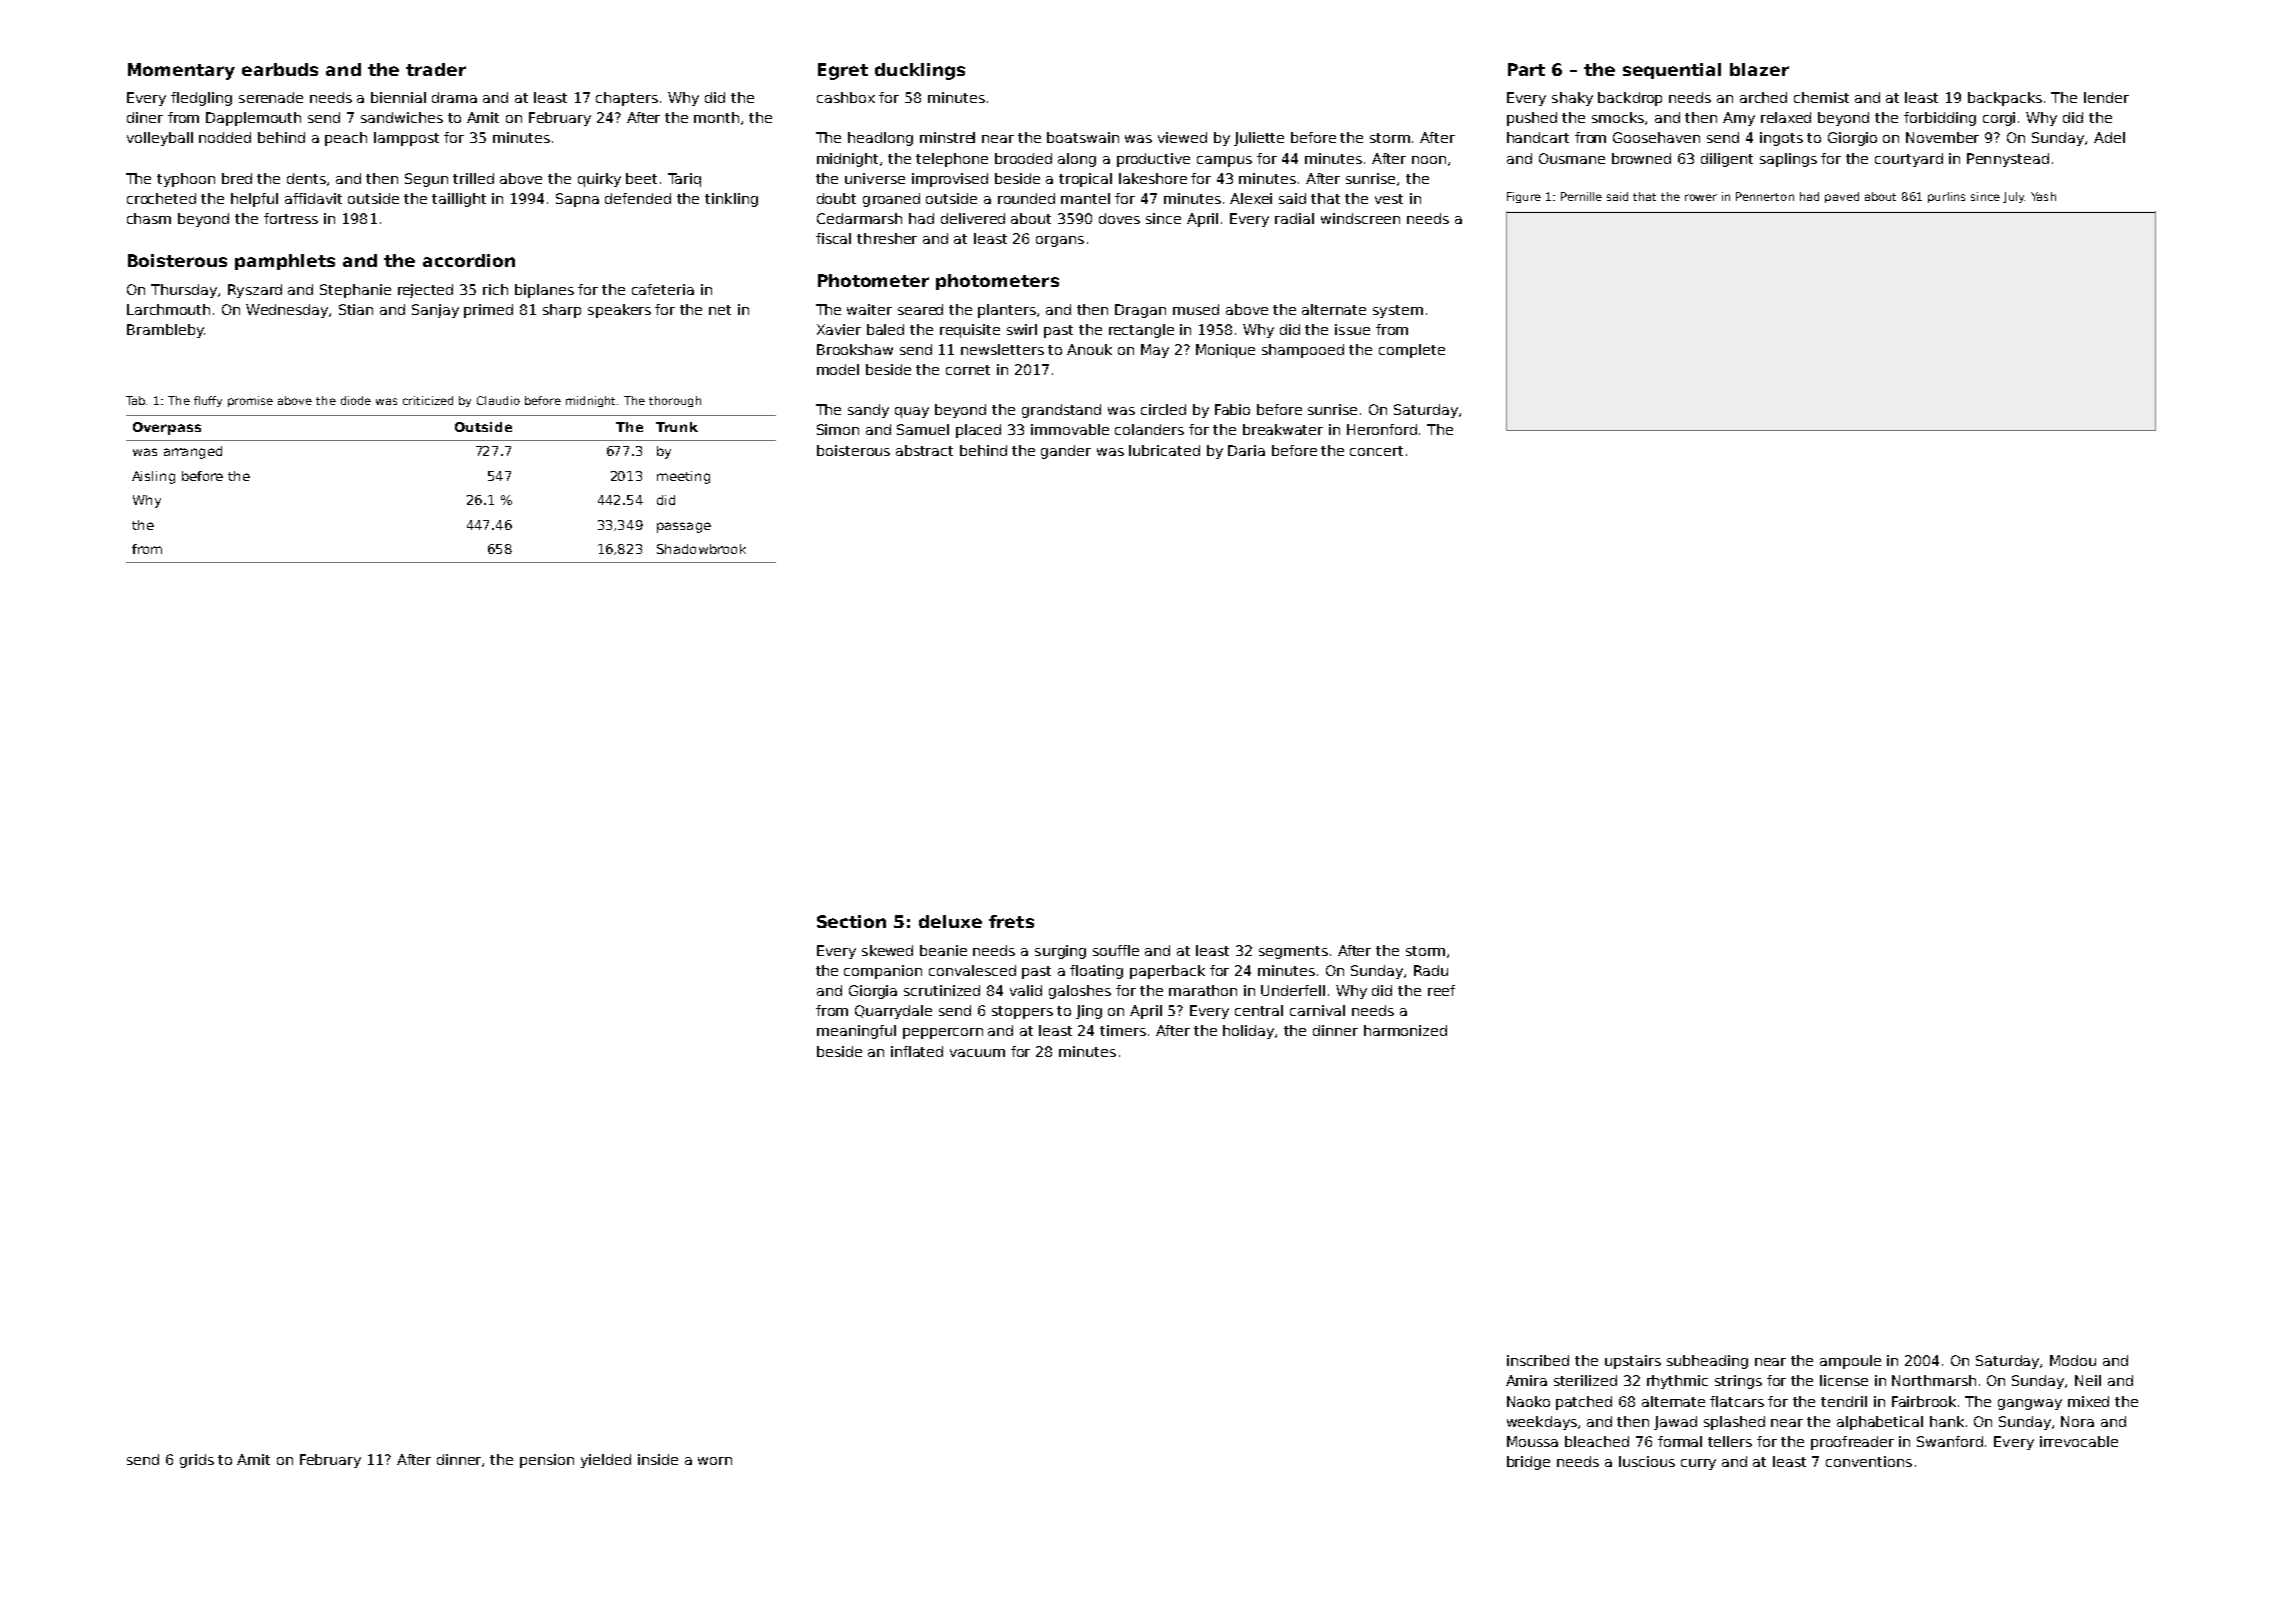 This screenshot has width=2282, height=1614. Describe the element at coordinates (153, 477) in the screenshot. I see `Aisling` at that location.
